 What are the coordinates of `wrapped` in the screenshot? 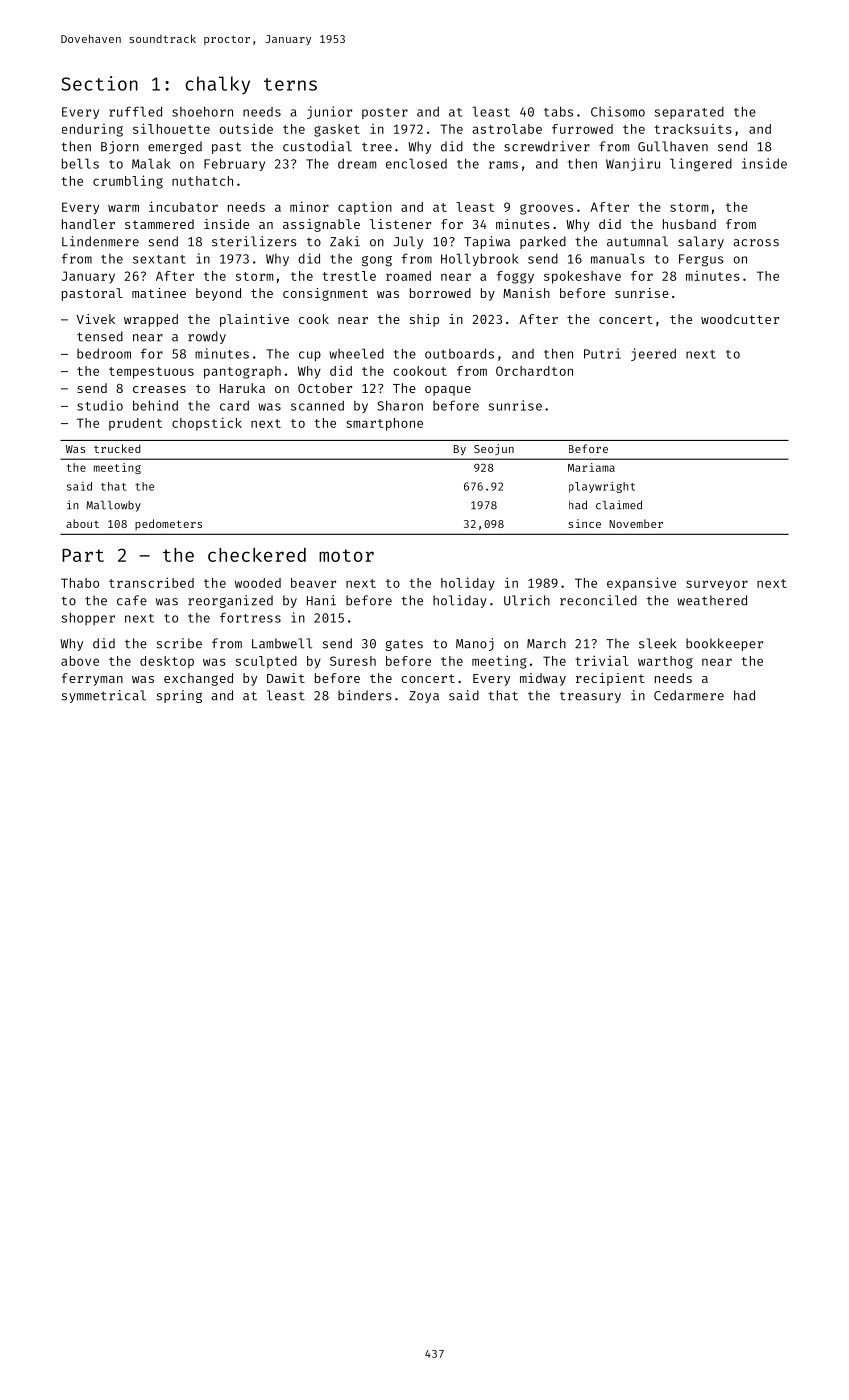 It's located at (151, 320).
